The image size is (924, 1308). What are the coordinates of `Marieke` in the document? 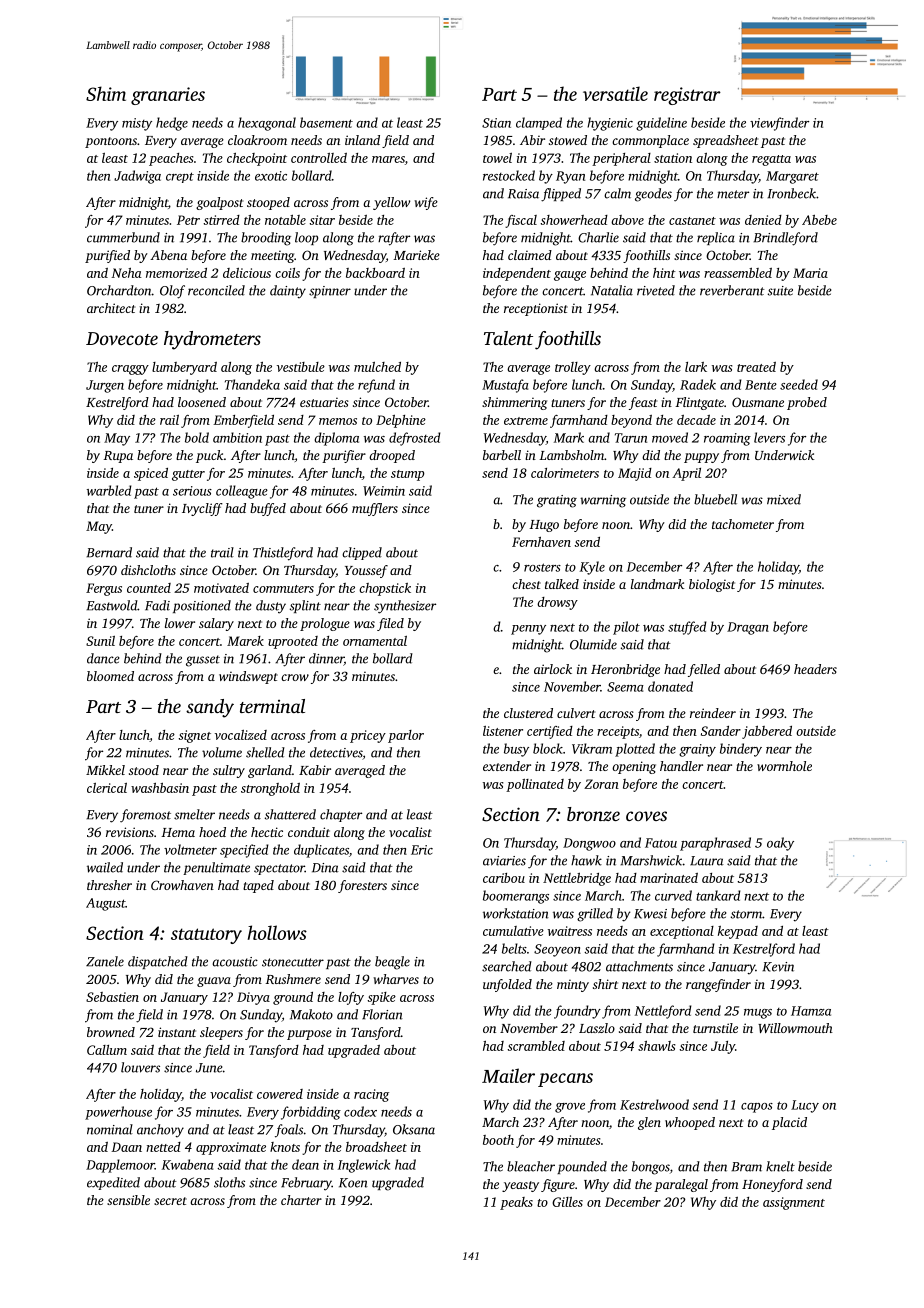 It's located at (416, 255).
